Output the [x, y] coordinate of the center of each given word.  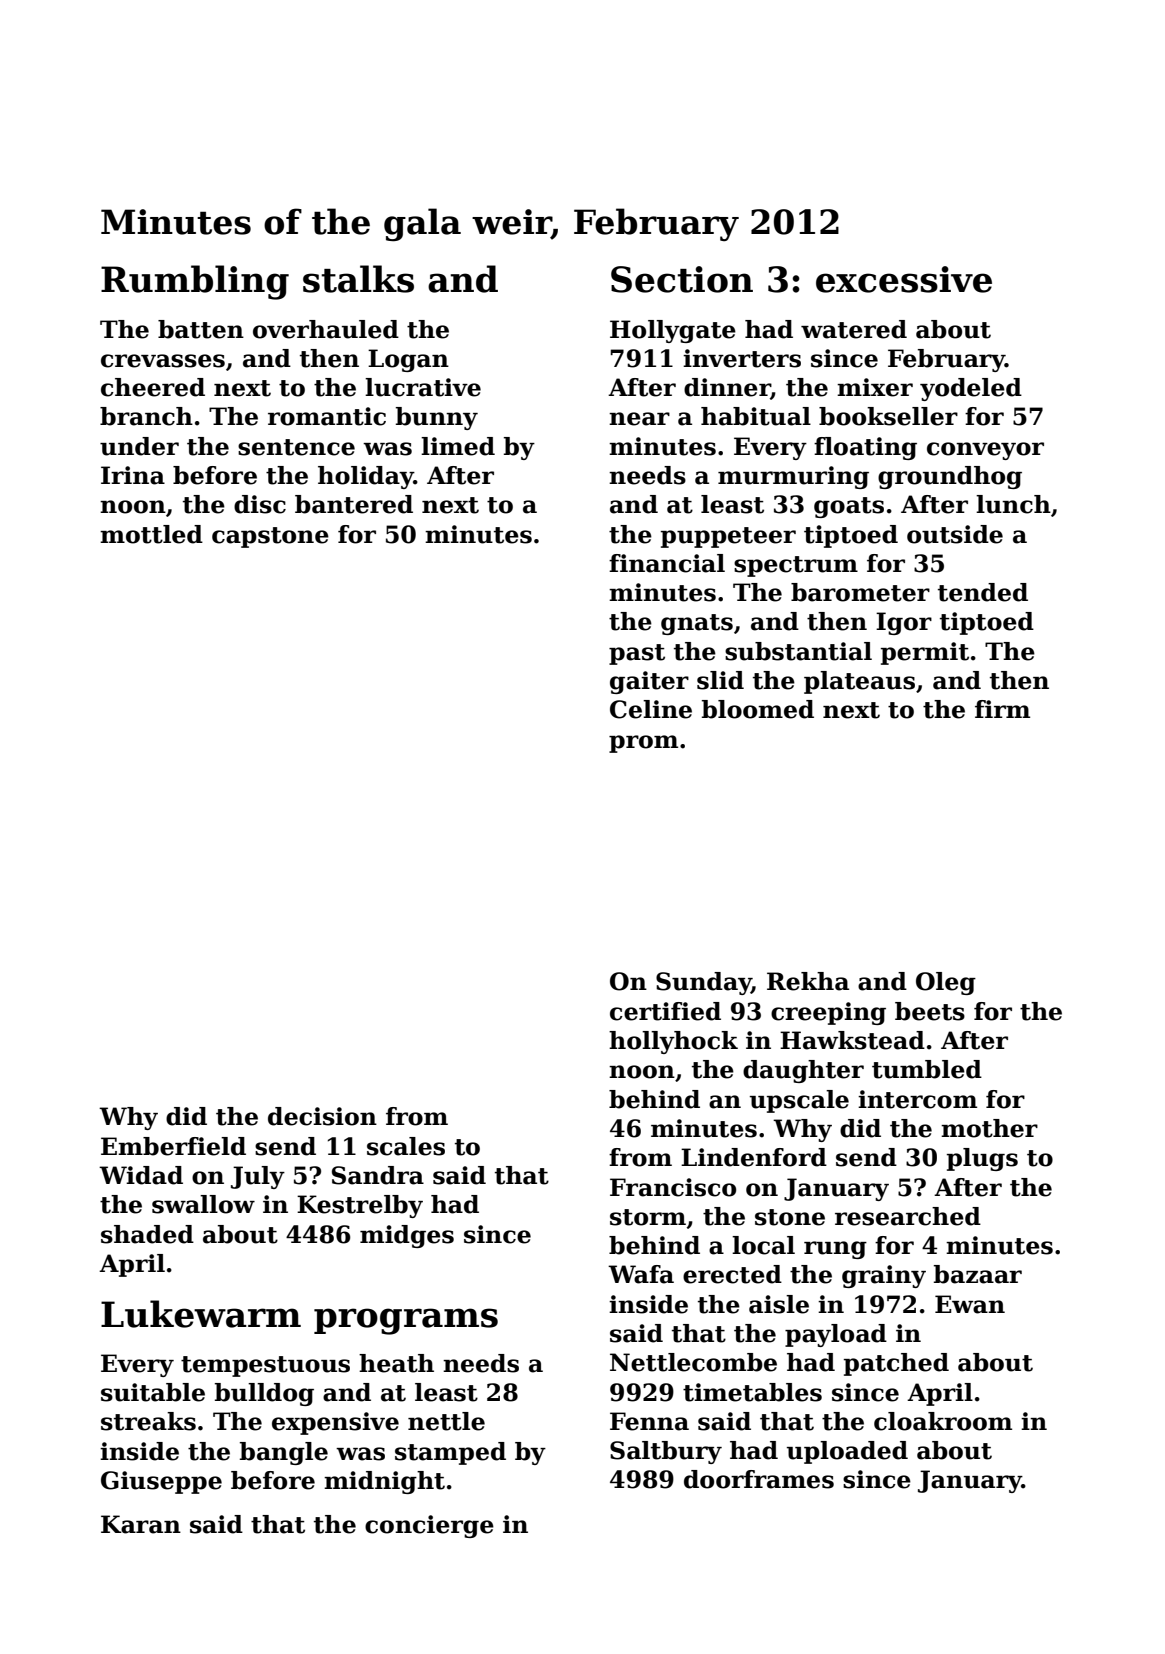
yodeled [971, 389]
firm [1002, 709]
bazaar [978, 1274]
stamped [450, 1453]
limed [458, 446]
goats [849, 507]
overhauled [326, 329]
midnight [384, 1482]
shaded [147, 1234]
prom [643, 744]
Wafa [641, 1274]
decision [322, 1116]
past [637, 654]
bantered [354, 504]
